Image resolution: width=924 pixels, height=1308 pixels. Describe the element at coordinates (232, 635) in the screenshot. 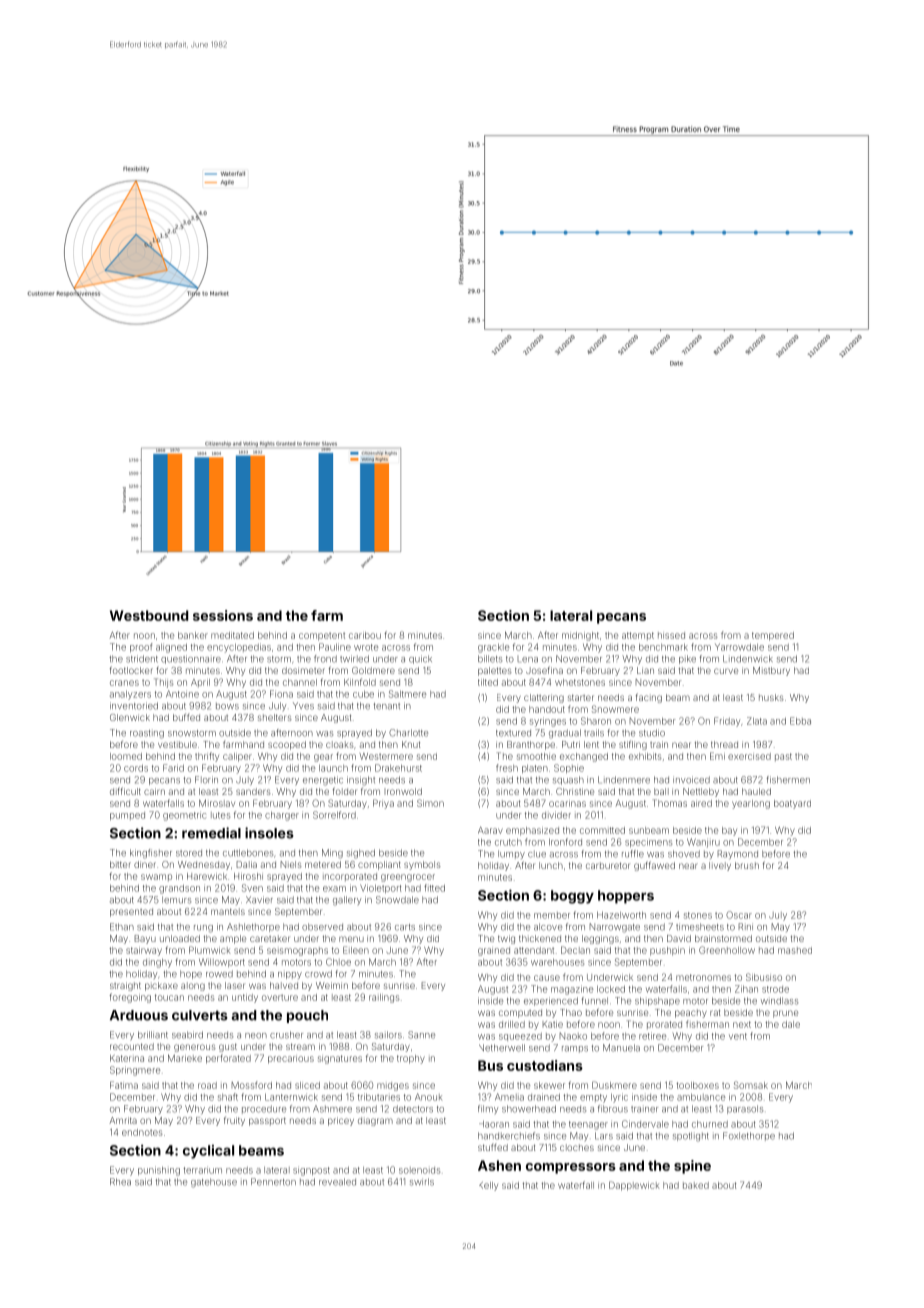

I see `meditated` at that location.
